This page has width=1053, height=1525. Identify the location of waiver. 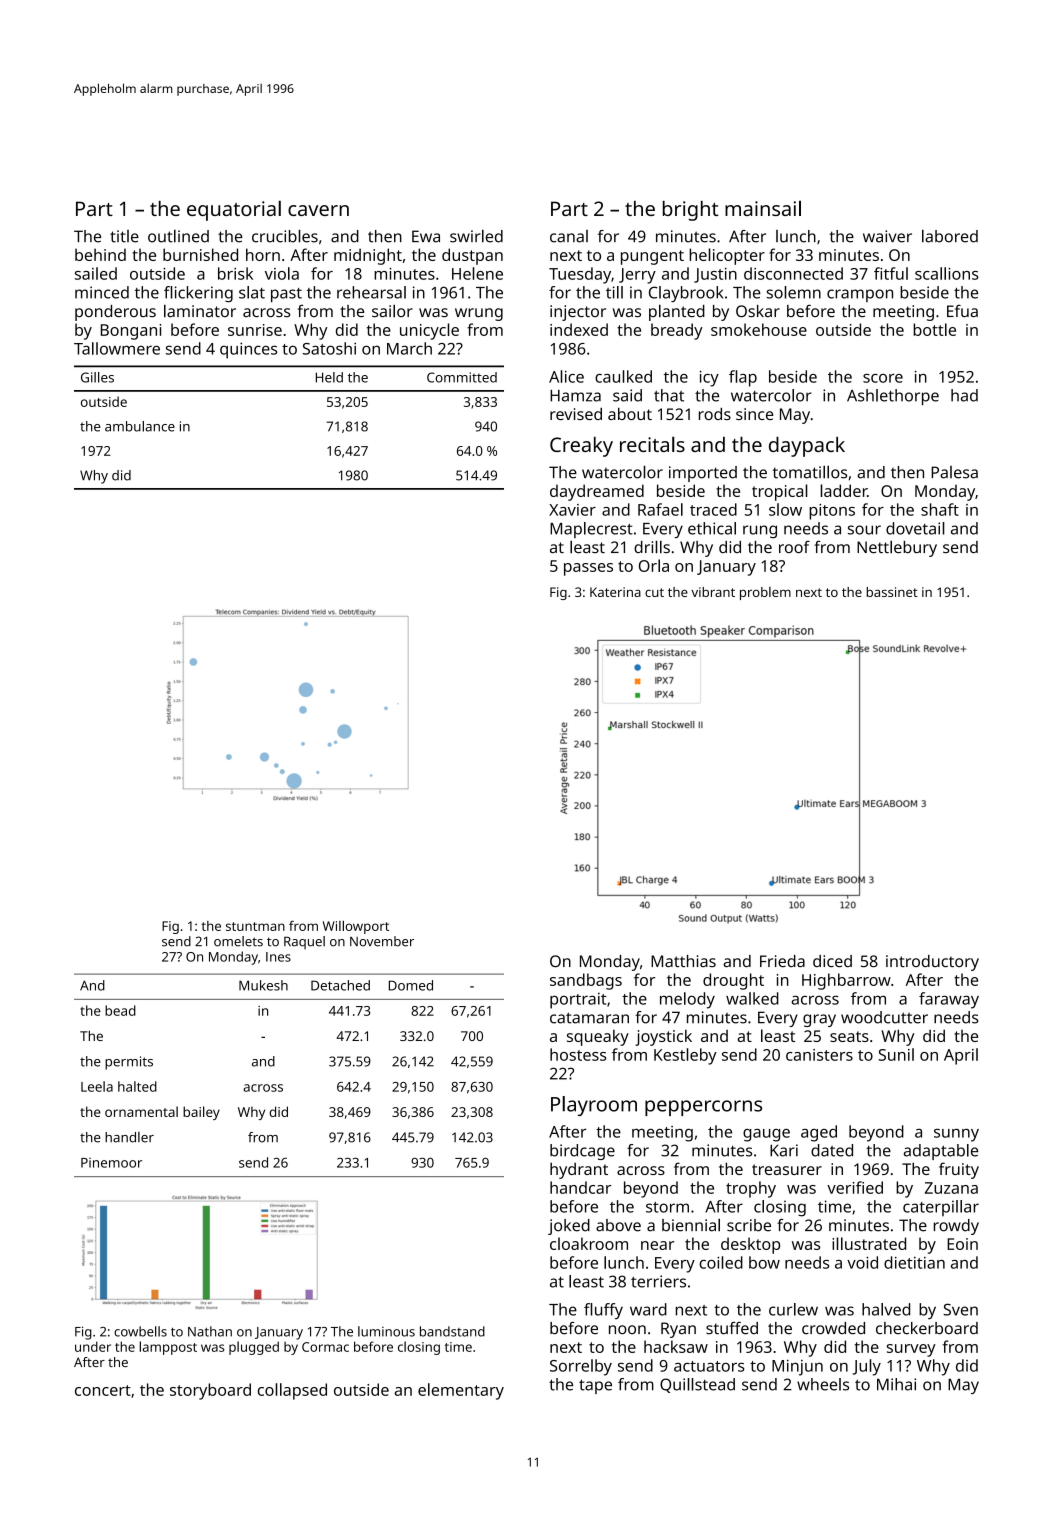
(887, 236).
